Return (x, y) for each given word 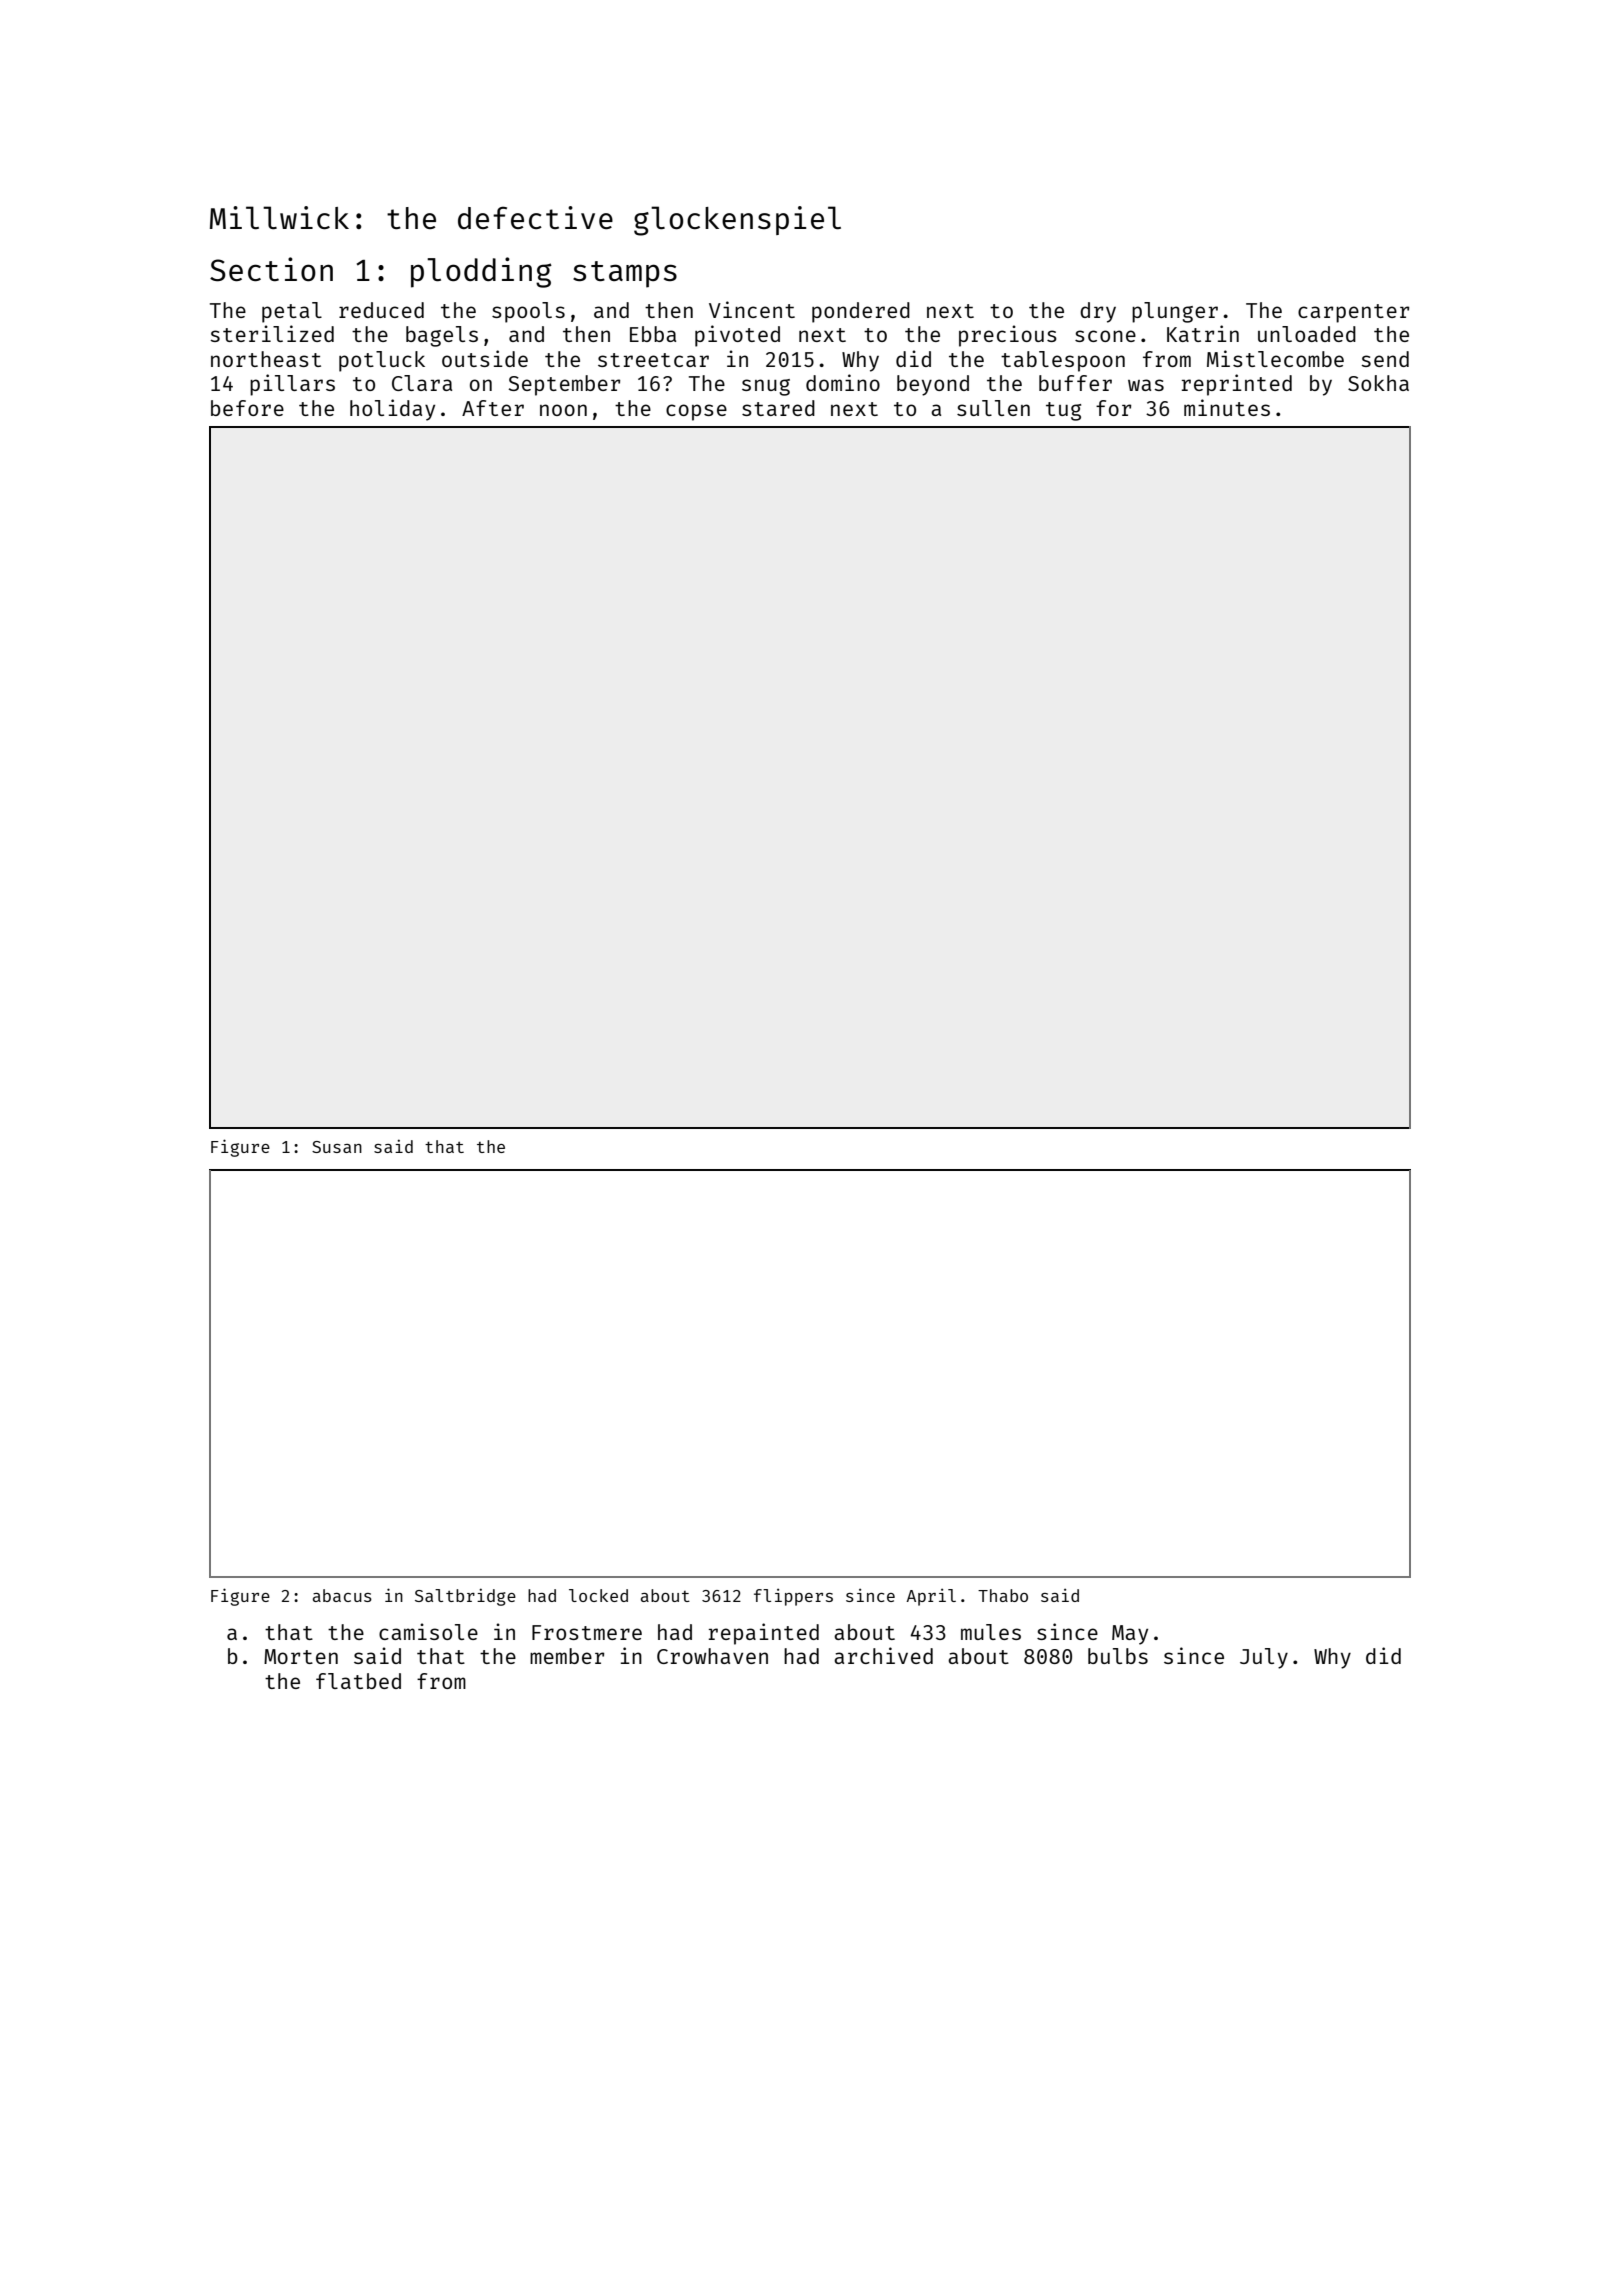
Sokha (1378, 383)
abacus (342, 1595)
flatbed (358, 1681)
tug (1063, 411)
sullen (993, 408)
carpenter (1353, 313)
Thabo (1003, 1595)
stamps (625, 274)
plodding (481, 272)
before (247, 408)
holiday (392, 410)
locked (598, 1595)
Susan (337, 1147)
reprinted (1237, 385)
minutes (1227, 407)
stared (778, 408)
